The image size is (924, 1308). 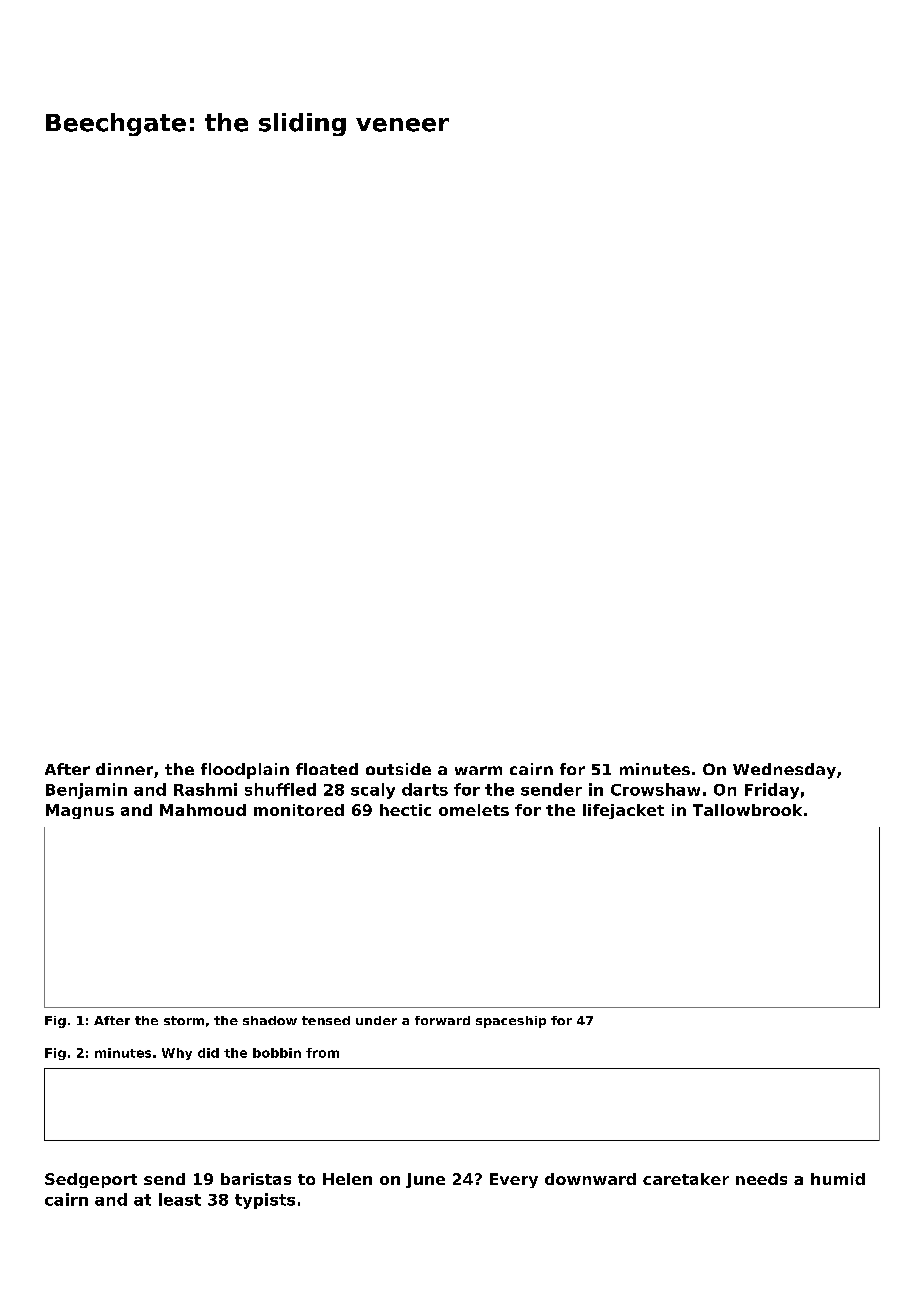 I want to click on Tallowbrook, so click(x=747, y=810).
